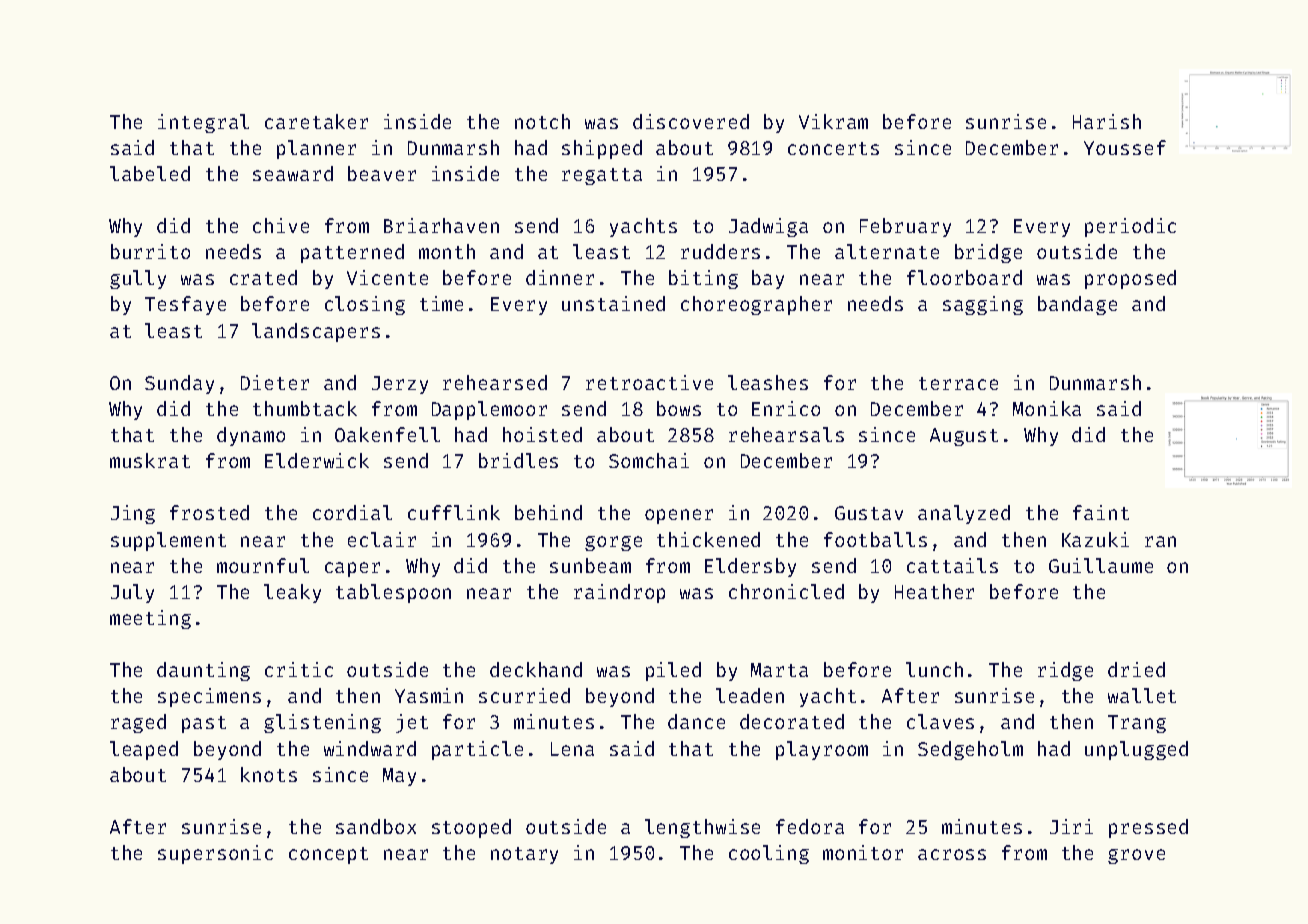  I want to click on across, so click(952, 854).
